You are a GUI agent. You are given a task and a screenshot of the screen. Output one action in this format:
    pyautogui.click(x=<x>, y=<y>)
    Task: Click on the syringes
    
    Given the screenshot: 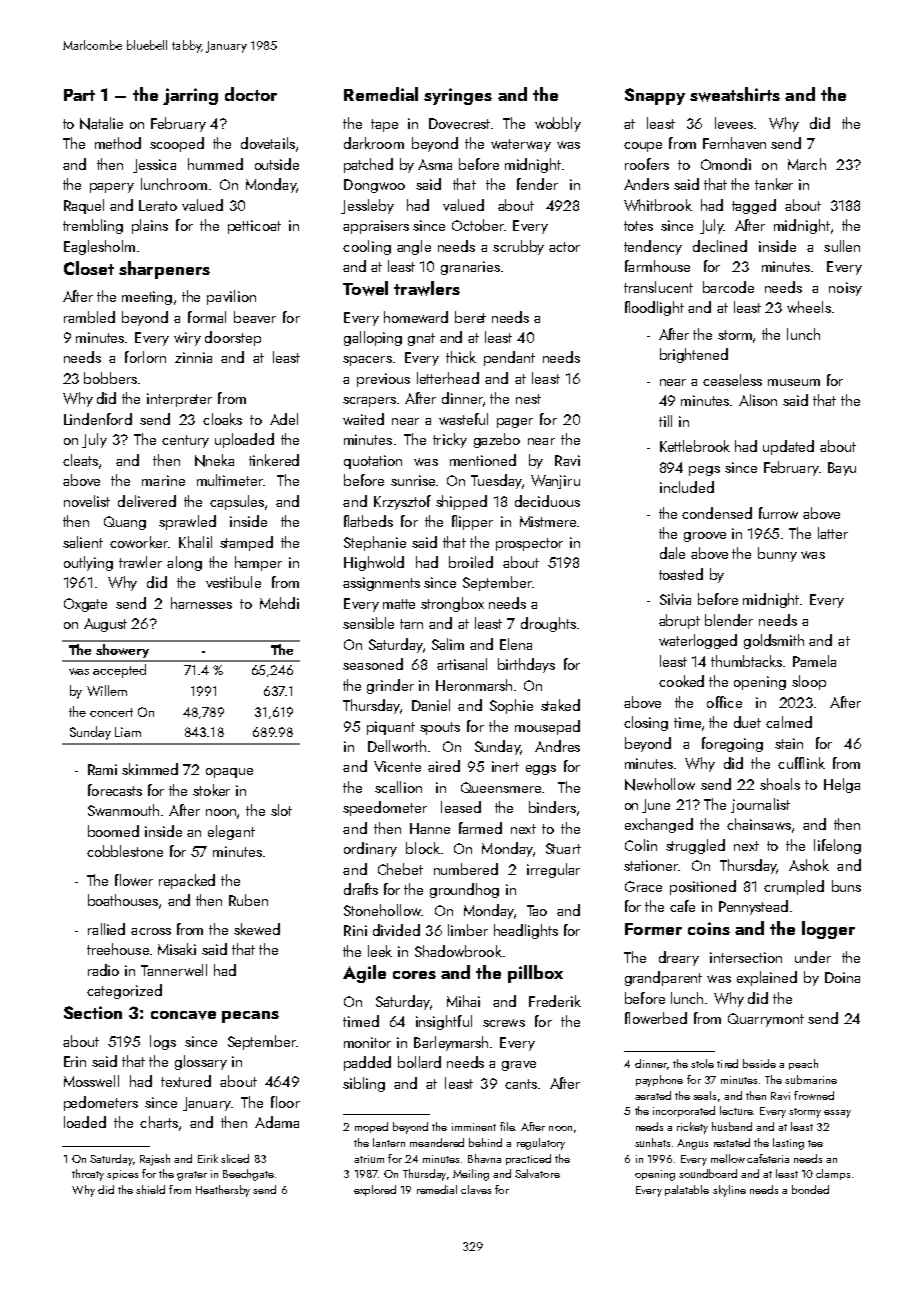 What is the action you would take?
    pyautogui.click(x=458, y=96)
